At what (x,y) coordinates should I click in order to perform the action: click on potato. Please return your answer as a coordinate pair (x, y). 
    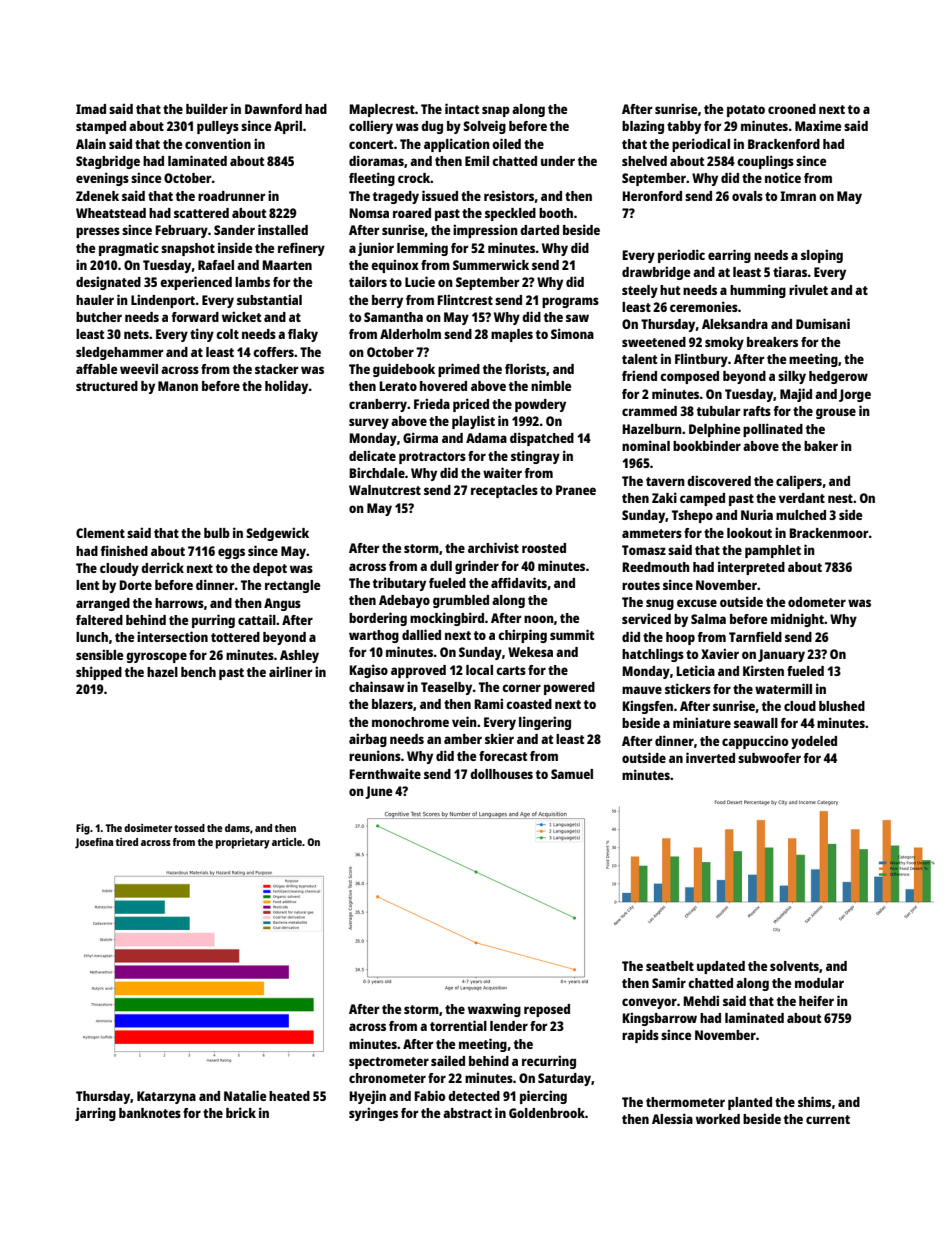
    Looking at the image, I should click on (746, 111).
